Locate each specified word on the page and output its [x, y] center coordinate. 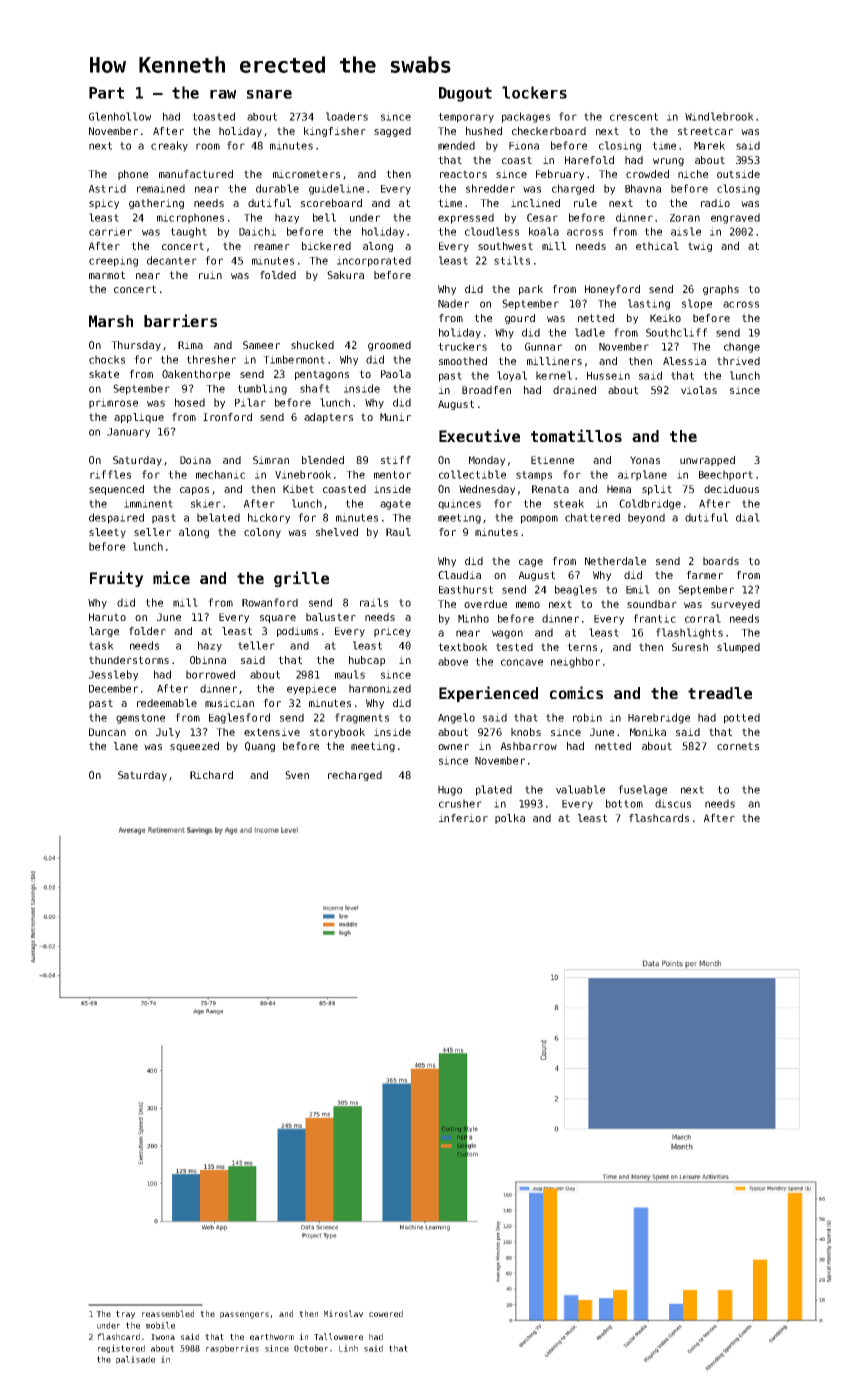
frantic [654, 618]
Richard [211, 775]
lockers [534, 92]
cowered [386, 1313]
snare [269, 94]
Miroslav [343, 1313]
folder [147, 631]
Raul [398, 532]
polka [510, 819]
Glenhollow [120, 116]
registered [121, 1349]
